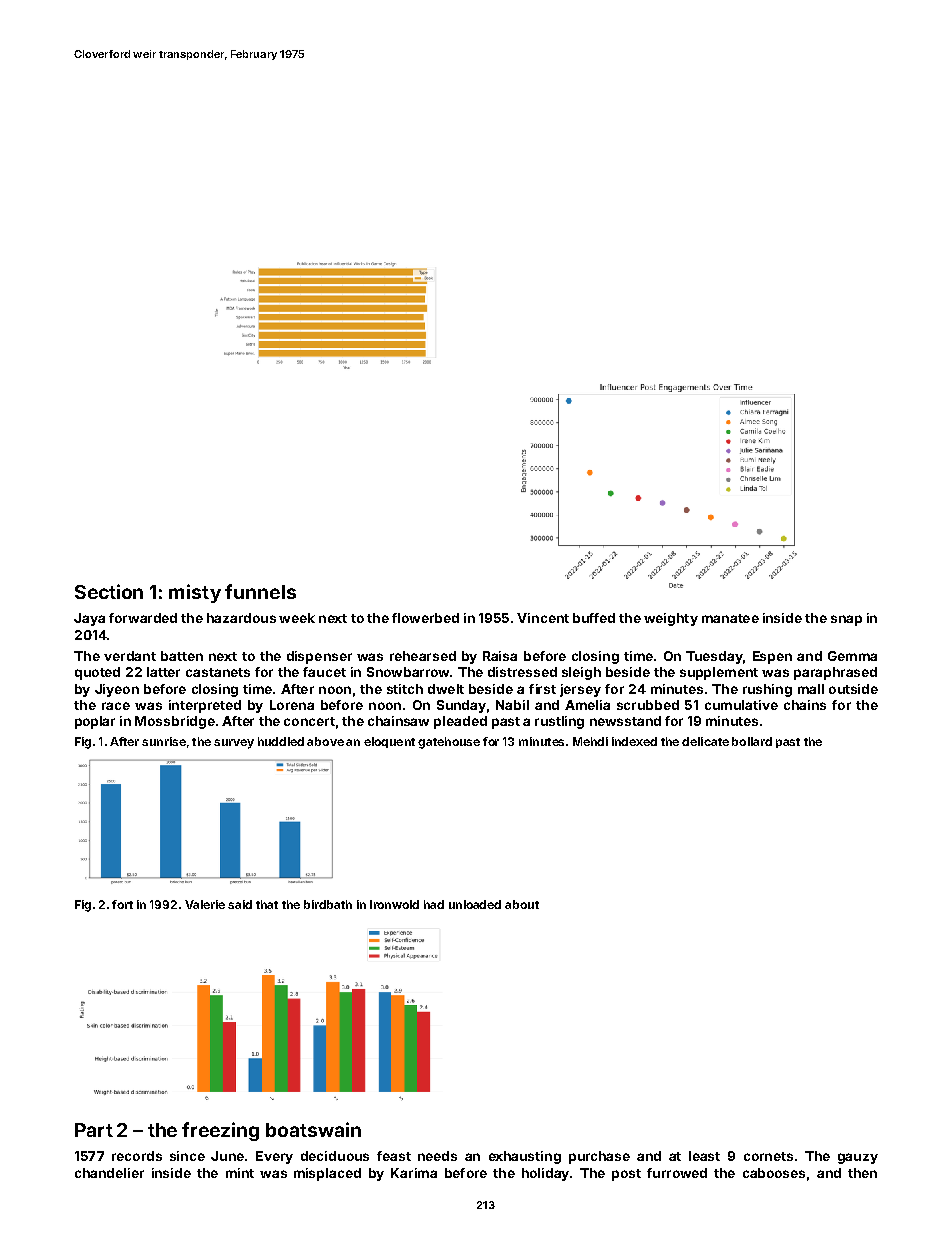 The image size is (952, 1233). Describe the element at coordinates (313, 1129) in the screenshot. I see `boatswain` at that location.
